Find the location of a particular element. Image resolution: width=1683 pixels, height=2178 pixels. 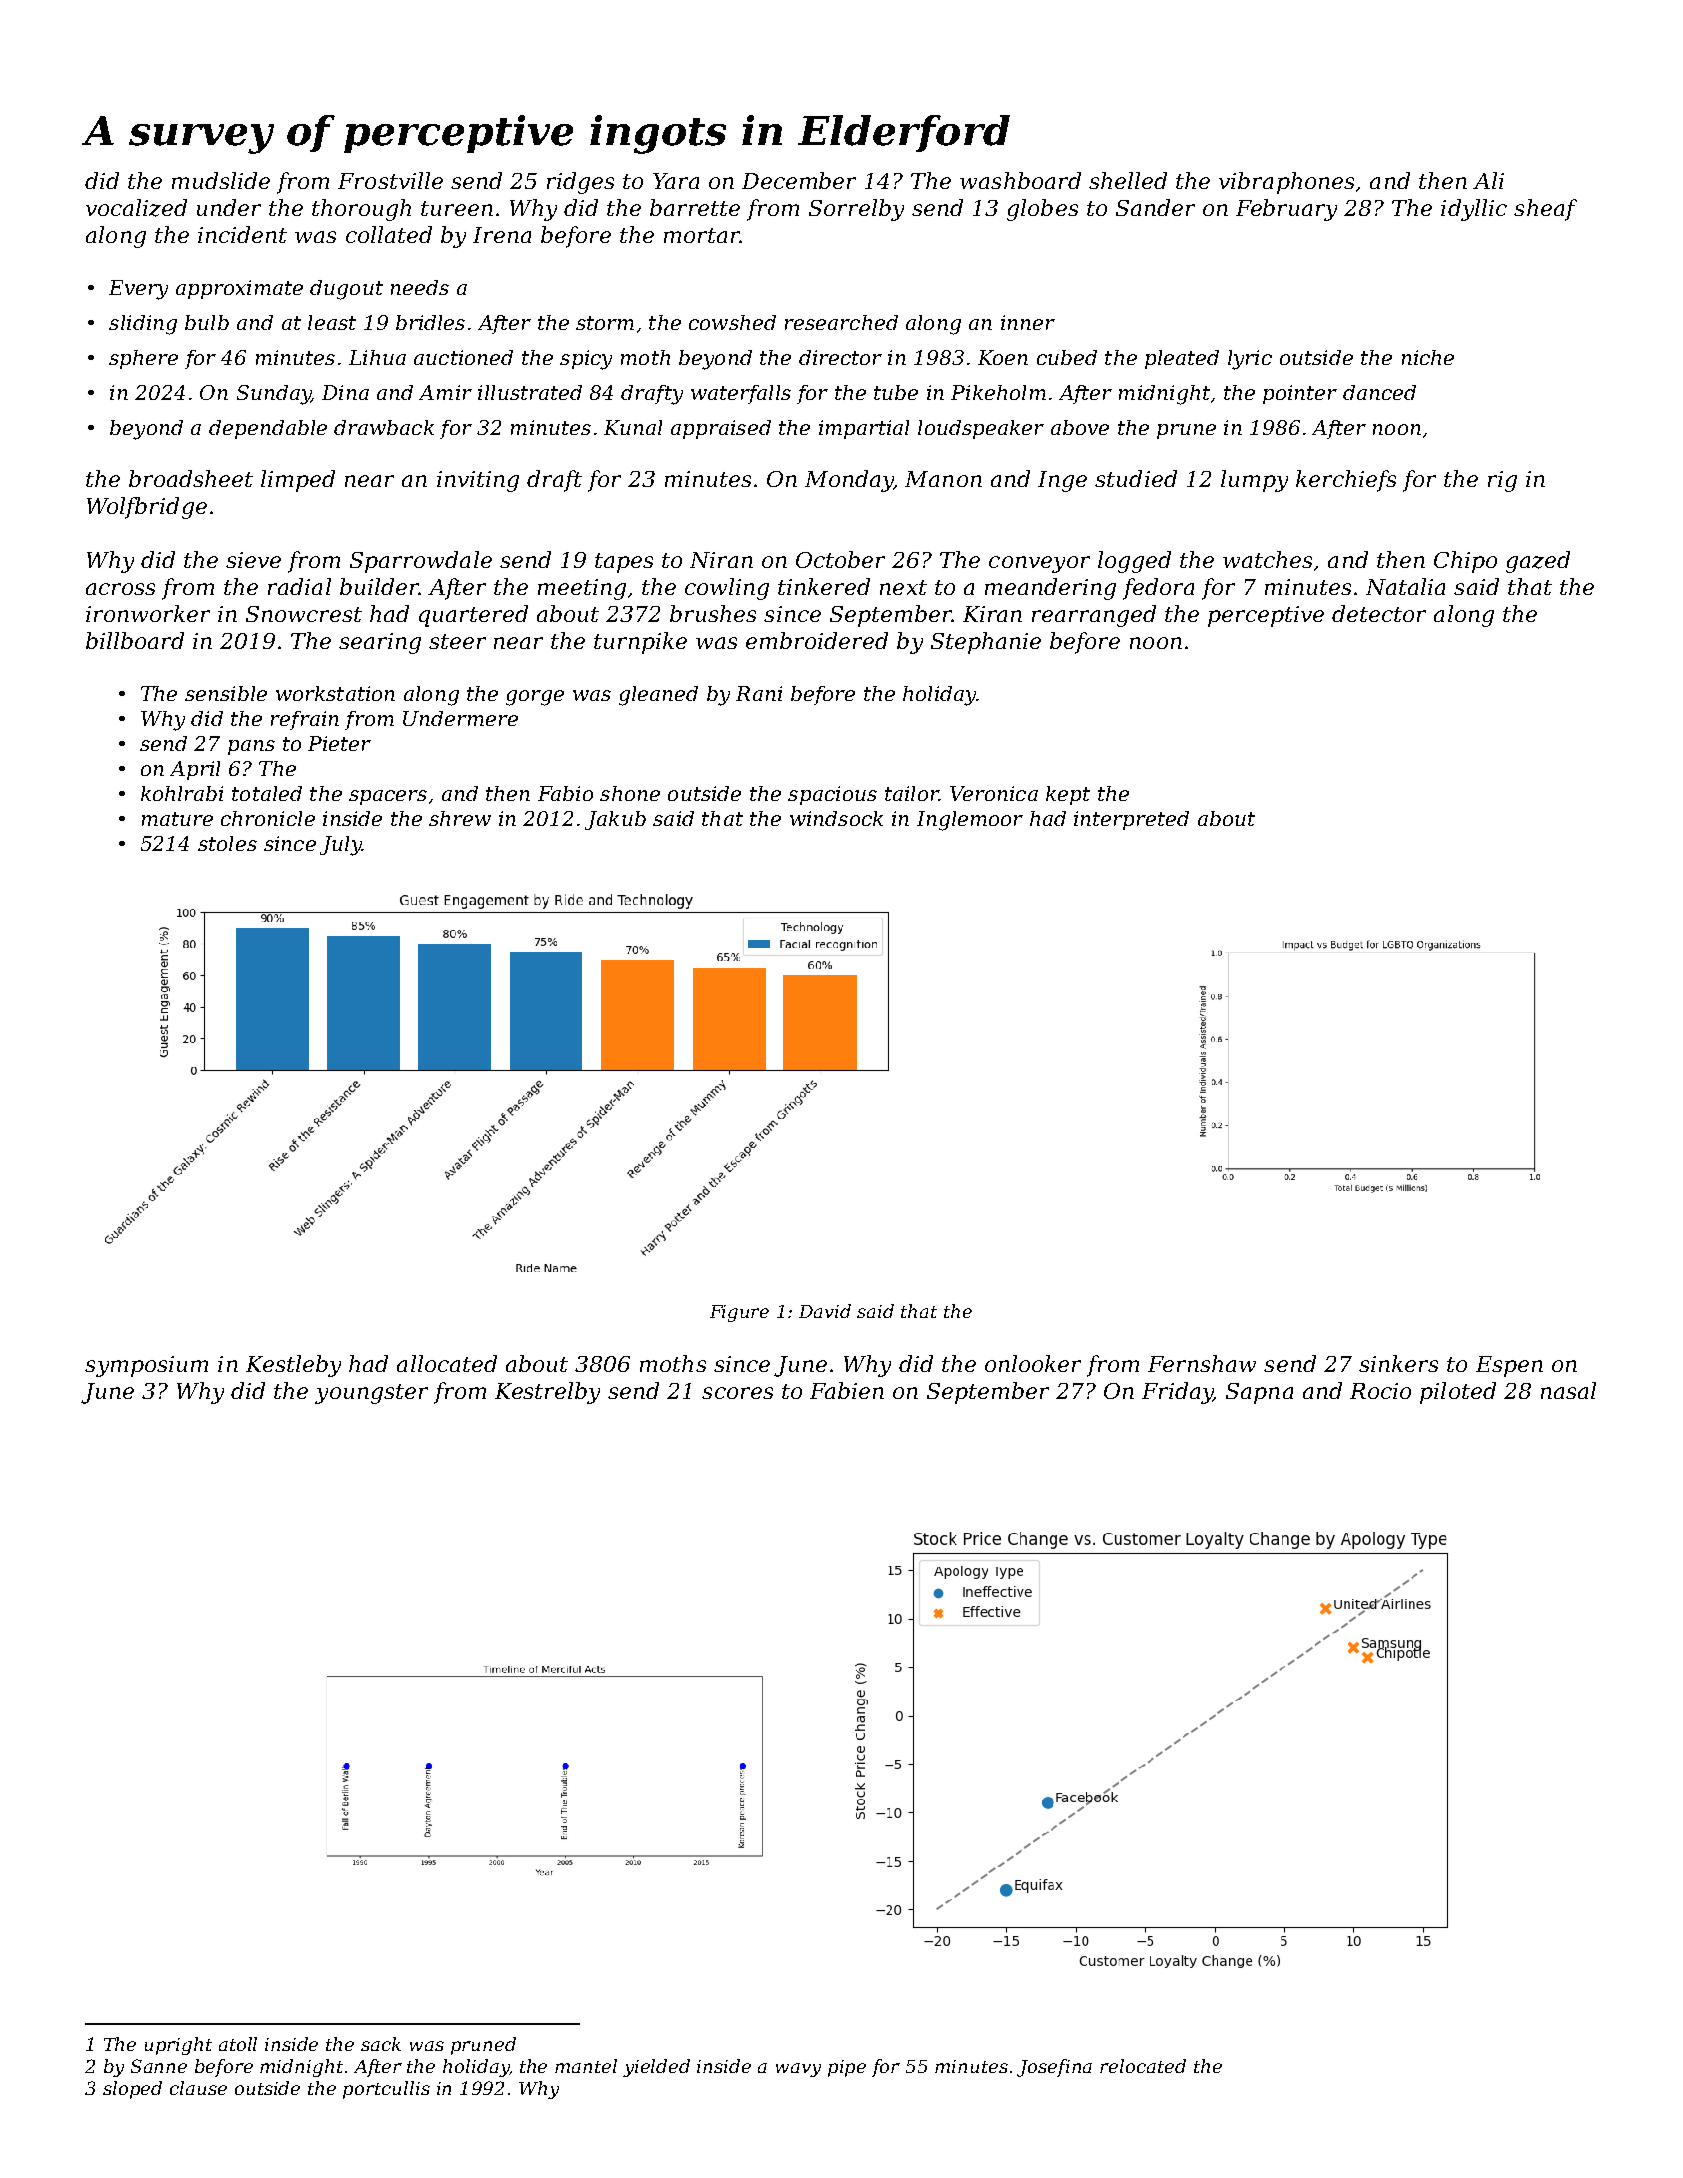

limped is located at coordinates (298, 481).
